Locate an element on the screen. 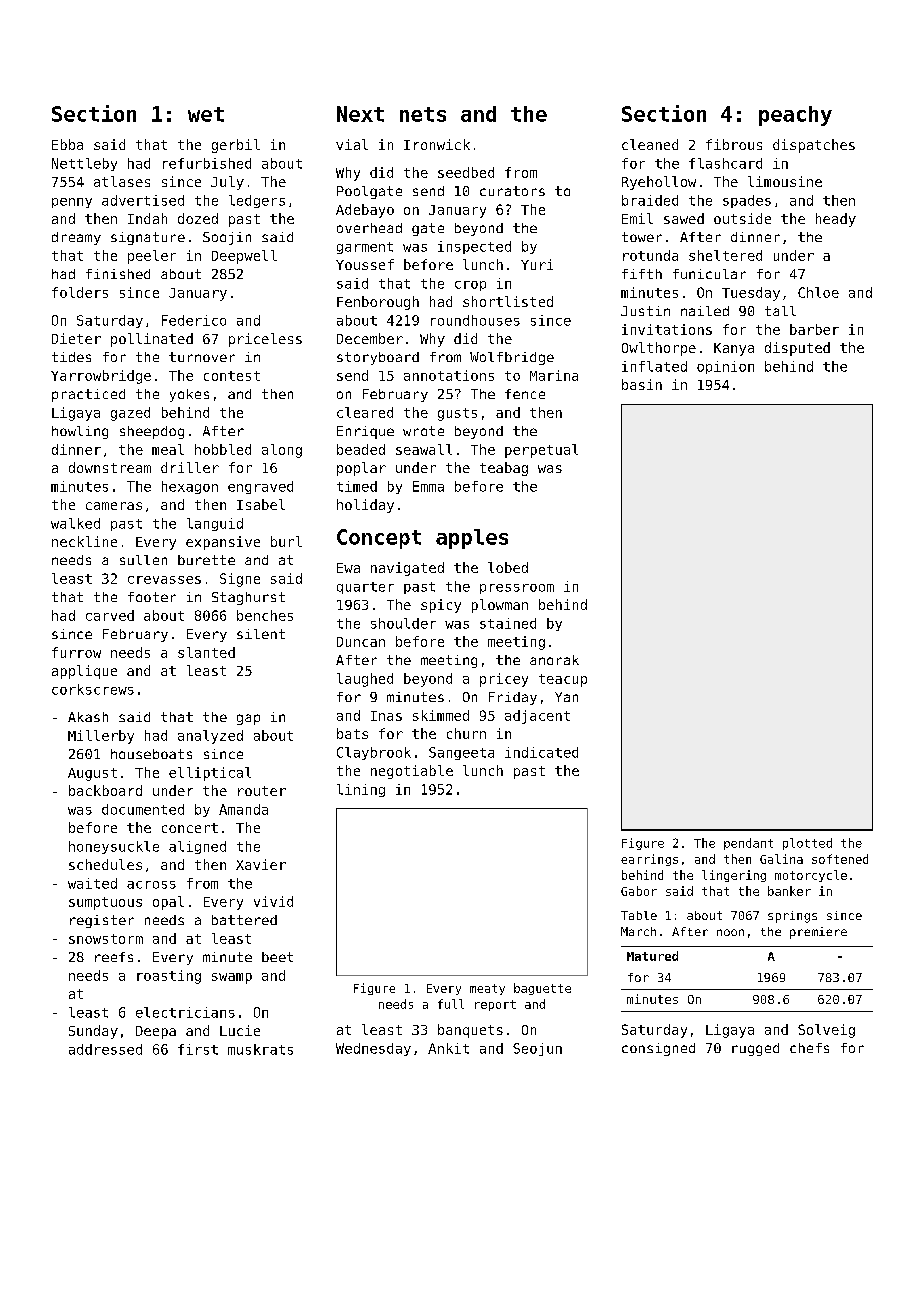  pressroom is located at coordinates (517, 589).
